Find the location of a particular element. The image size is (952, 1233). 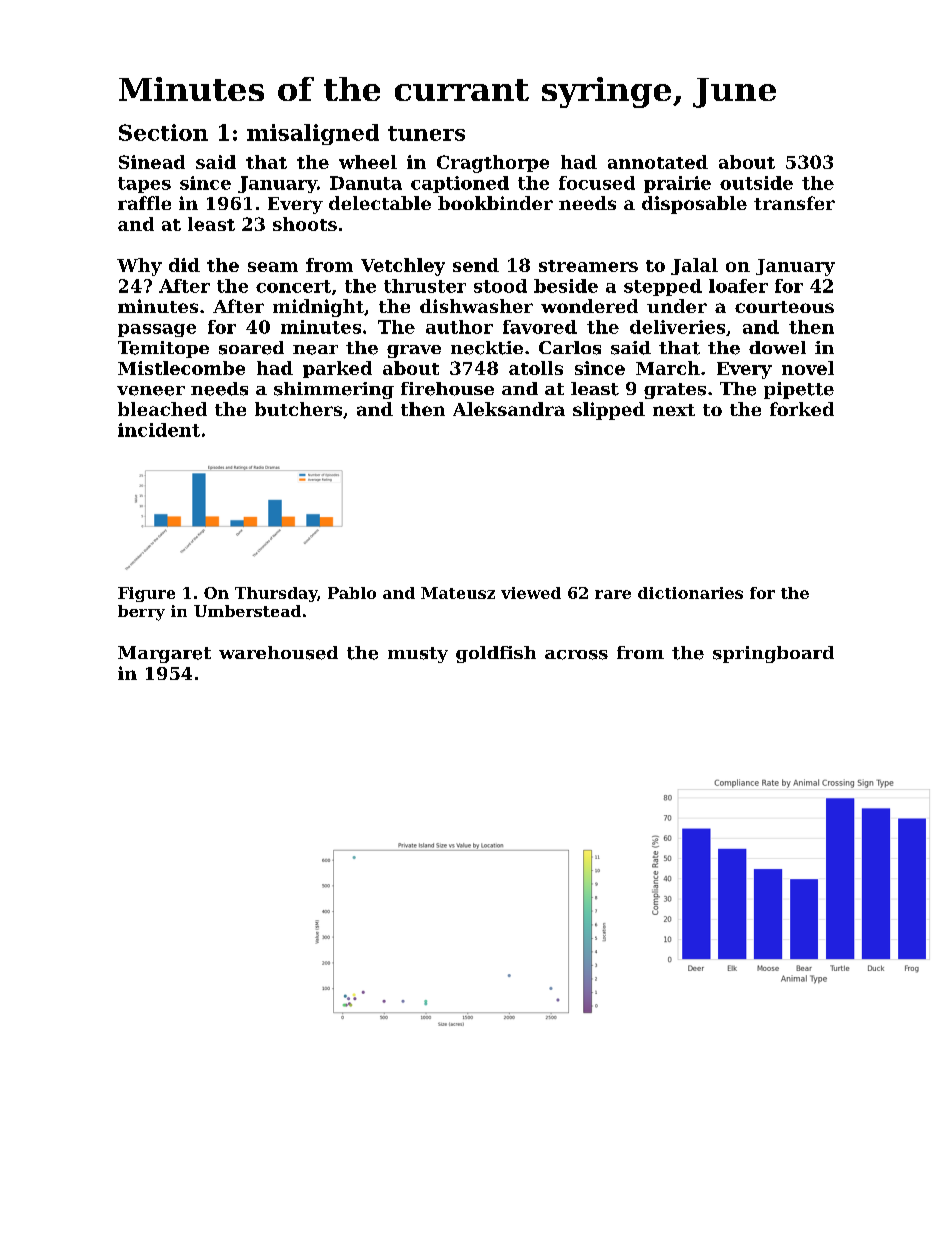

Cragthorpe is located at coordinates (493, 164).
